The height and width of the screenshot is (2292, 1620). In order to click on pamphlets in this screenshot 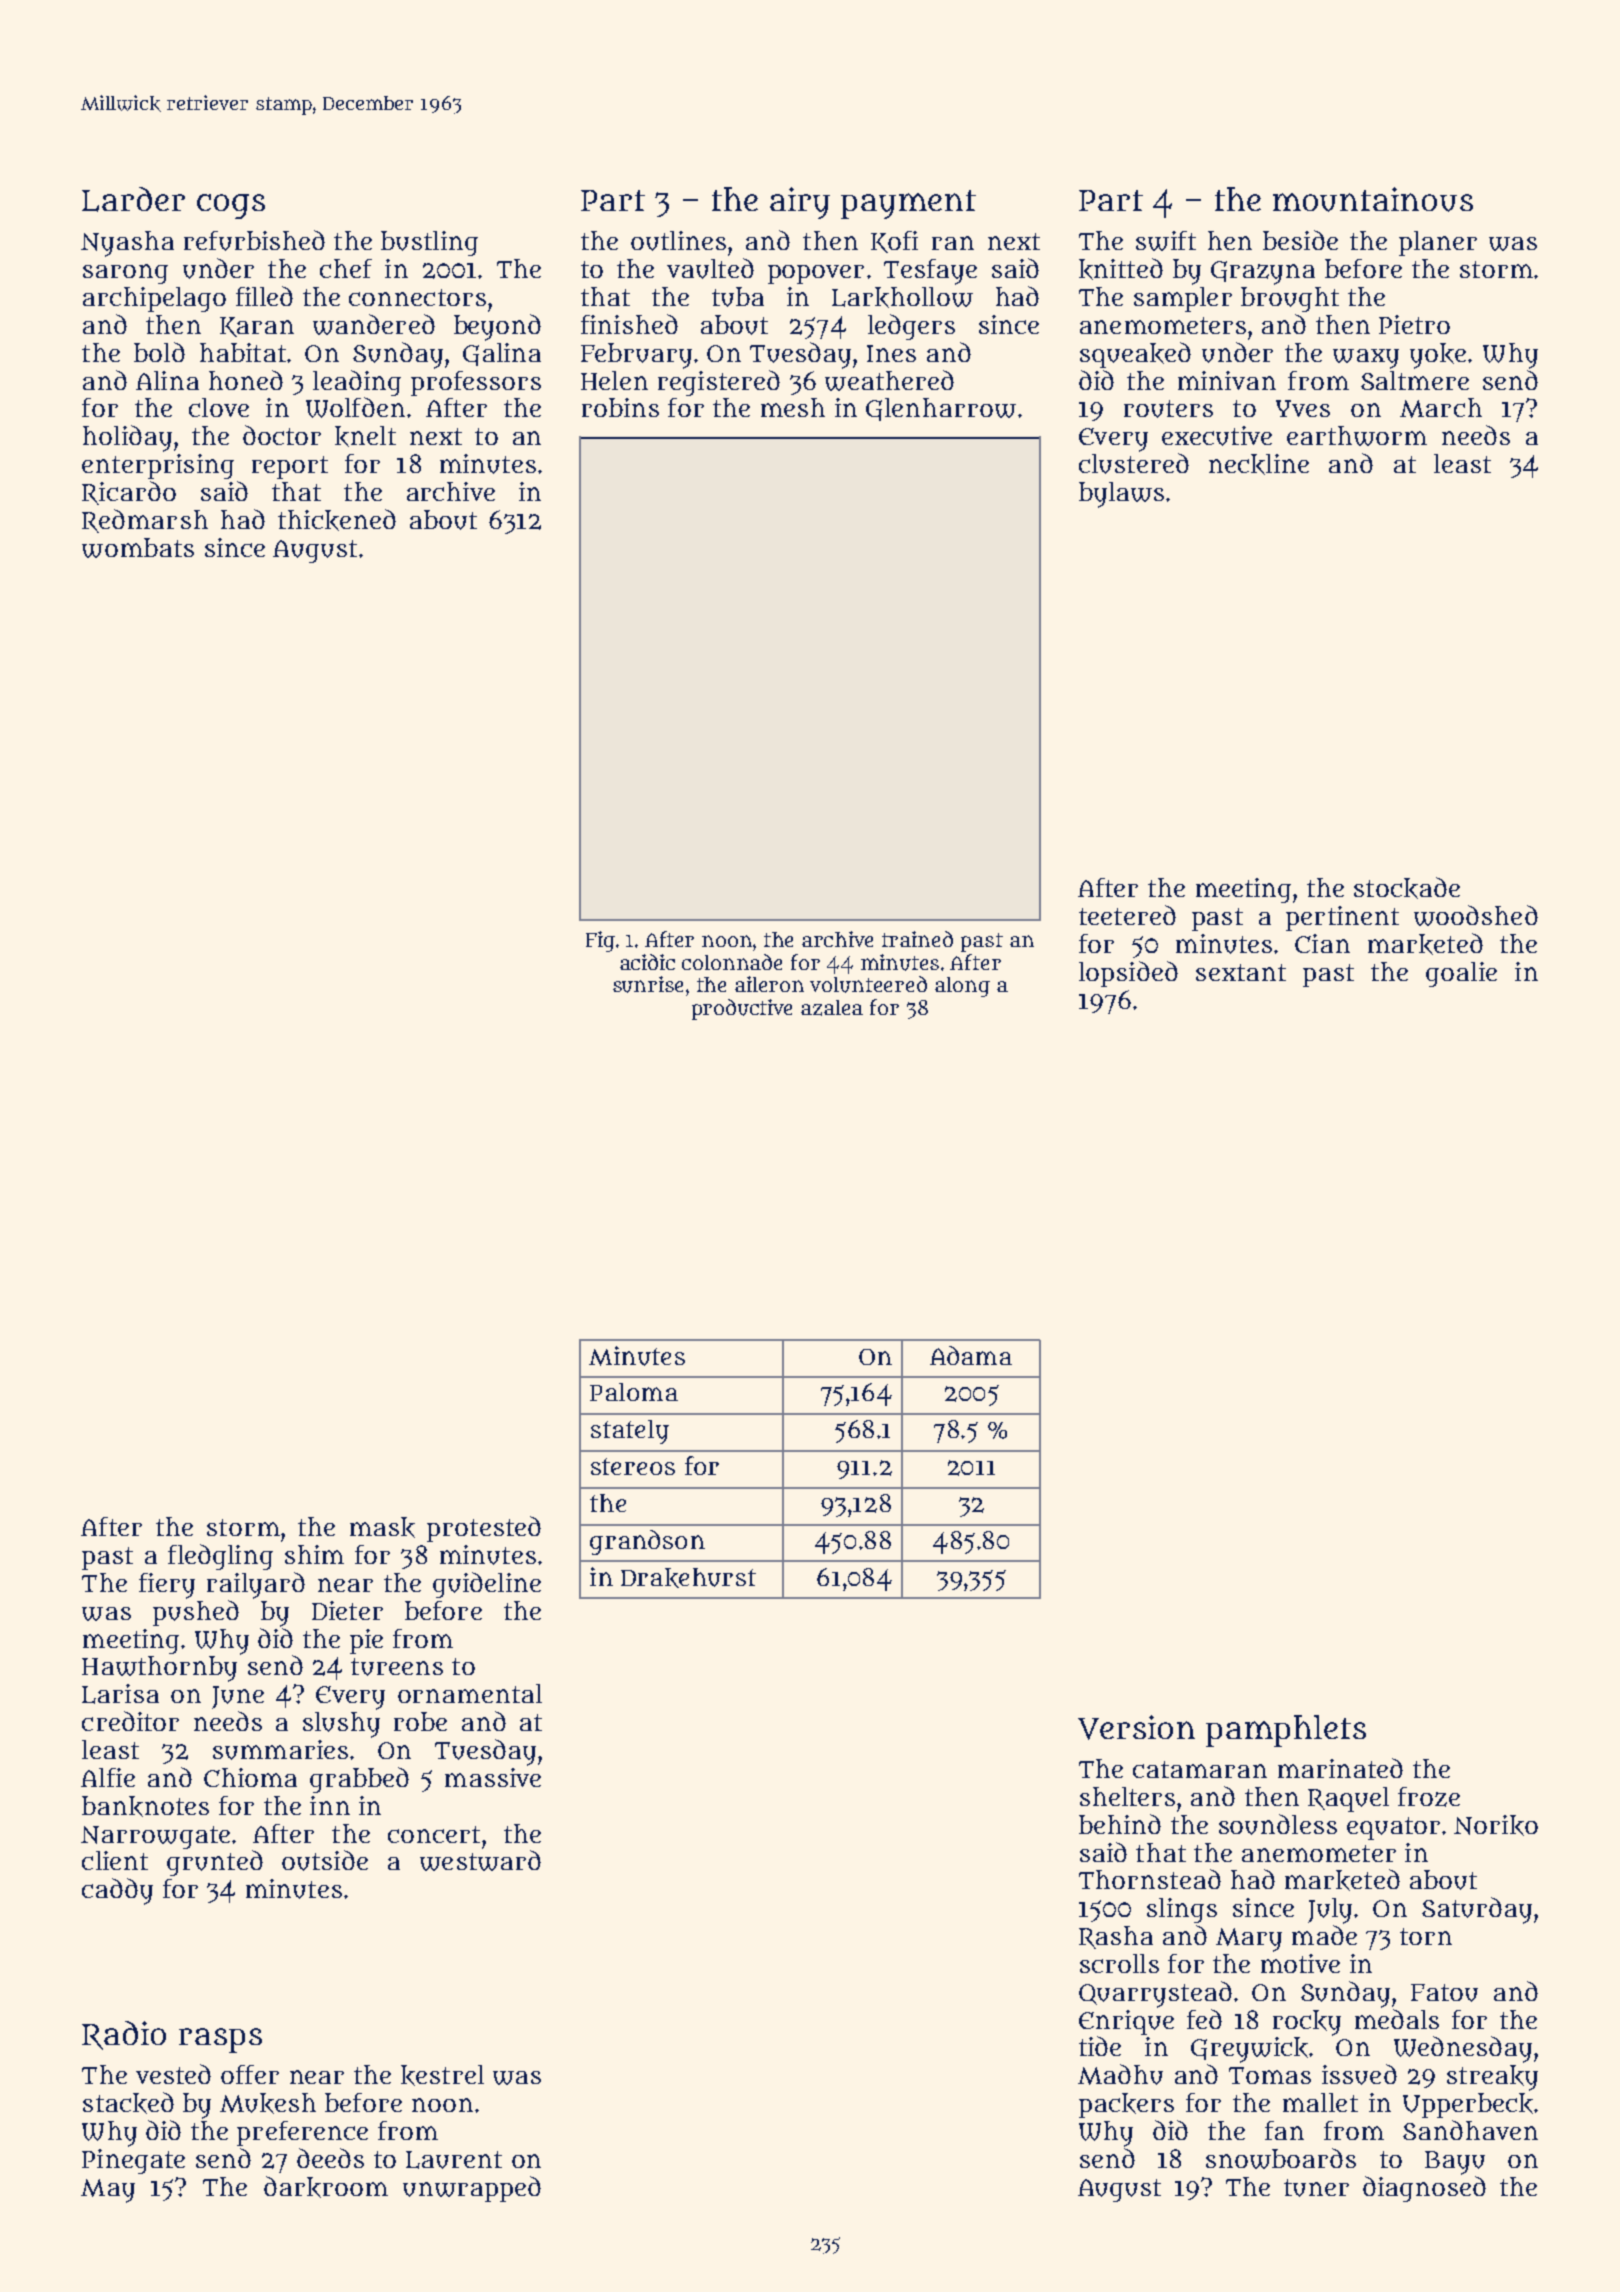, I will do `click(1286, 1731)`.
